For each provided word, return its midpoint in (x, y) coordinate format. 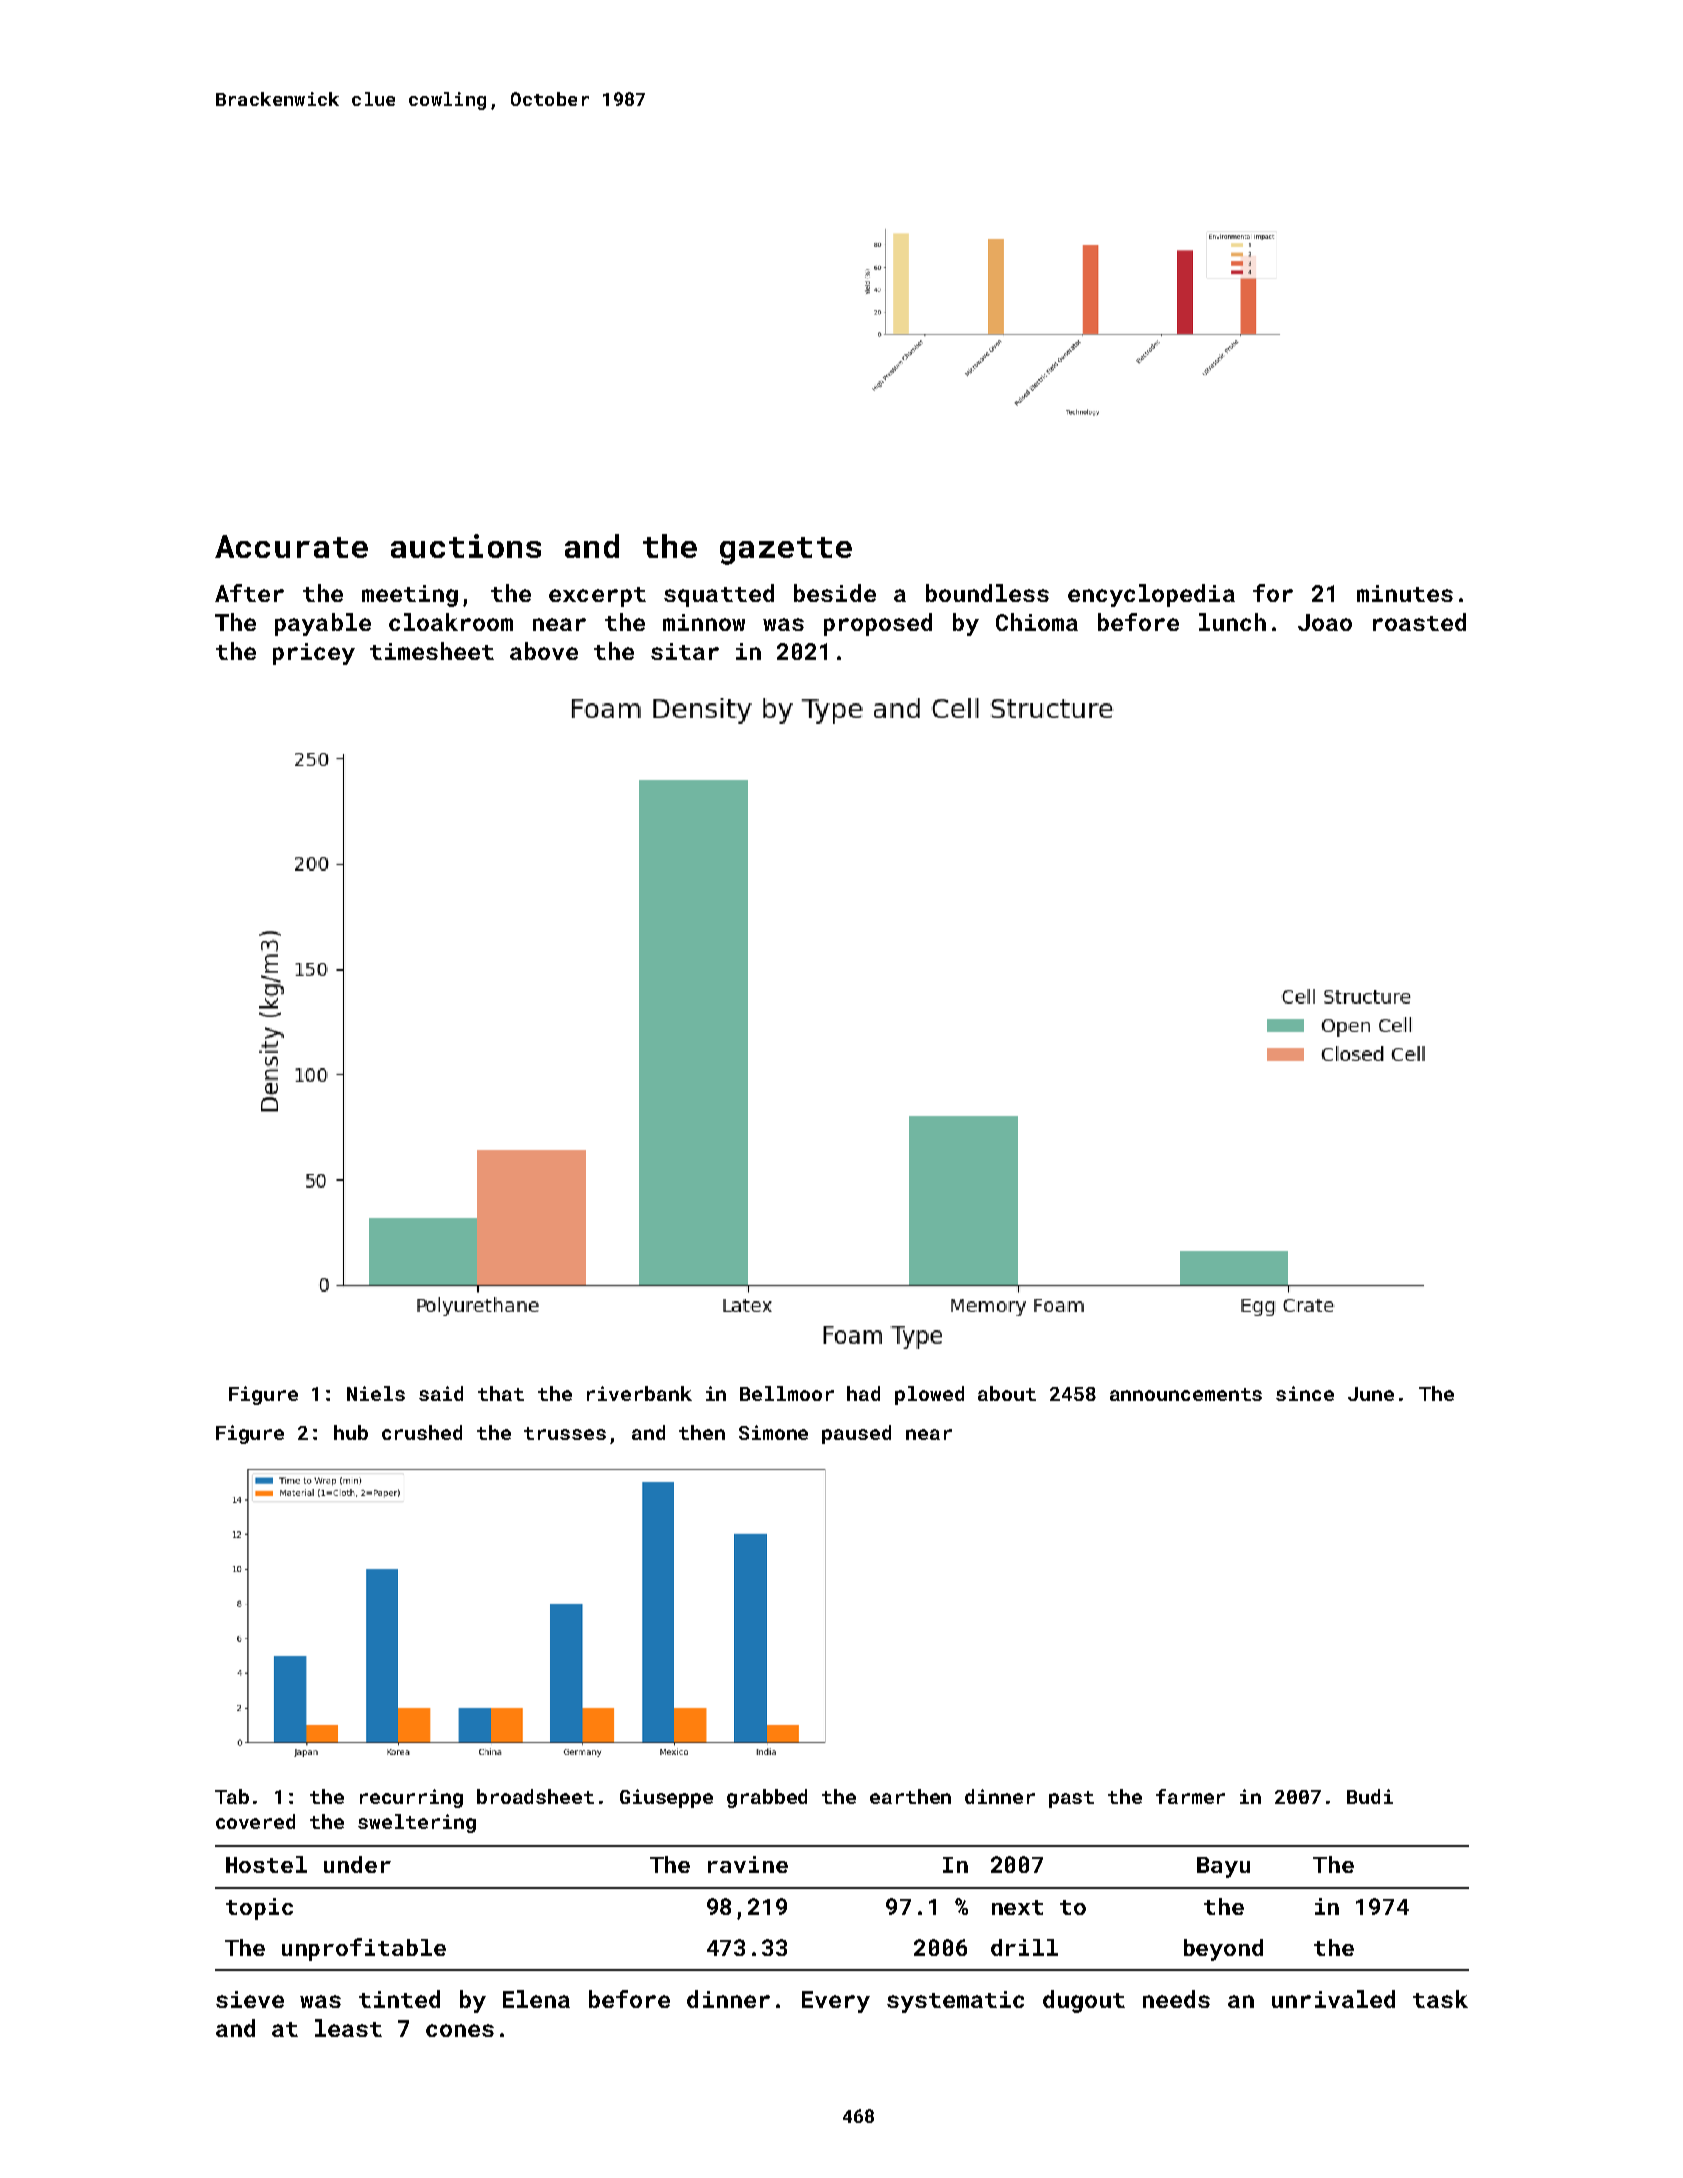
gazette (786, 551)
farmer (1190, 1796)
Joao (1325, 622)
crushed (422, 1432)
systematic (955, 2002)
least (348, 2028)
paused (856, 1434)
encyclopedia (1151, 595)
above (544, 651)
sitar (685, 651)
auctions (466, 546)
